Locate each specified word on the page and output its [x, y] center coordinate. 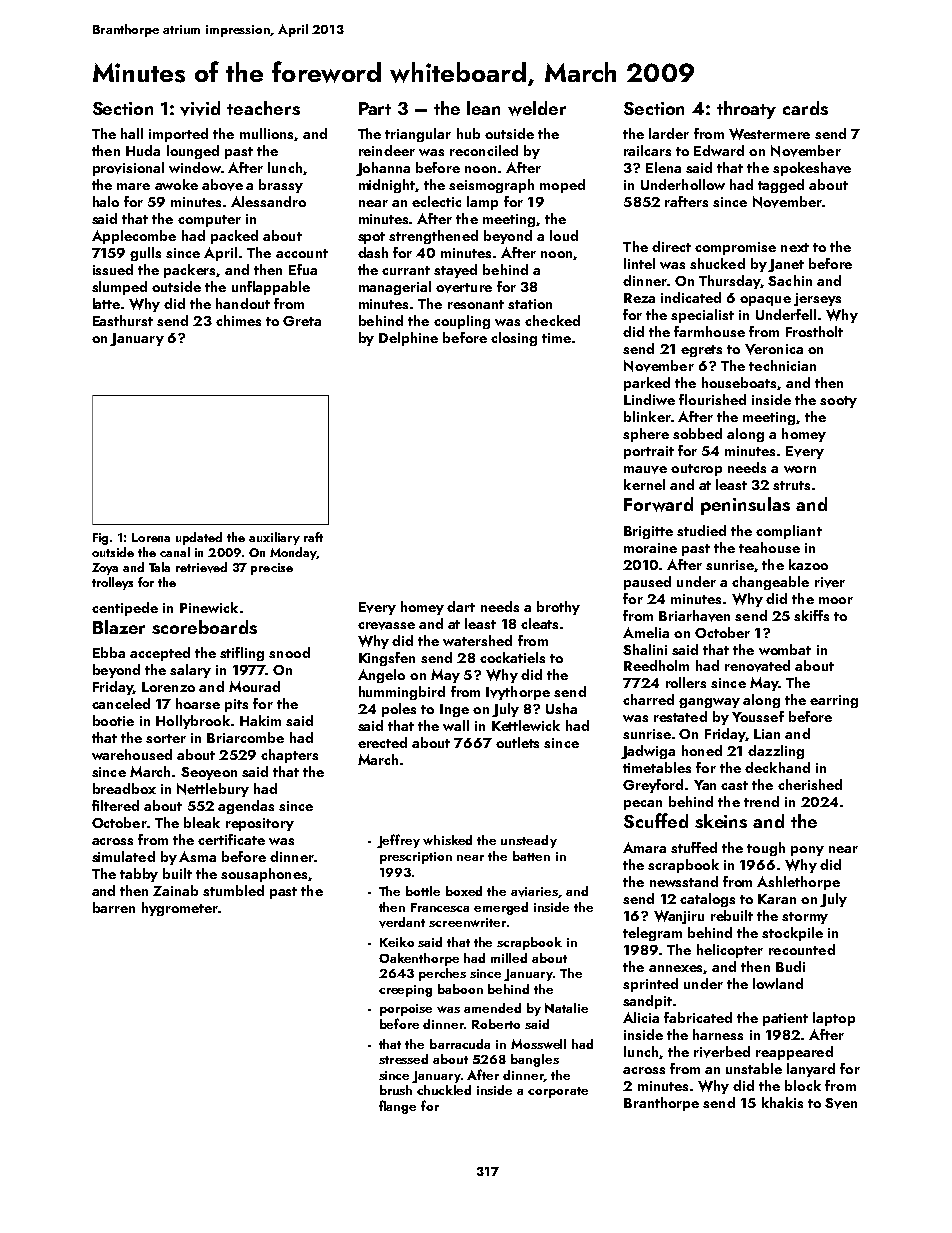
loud [564, 235]
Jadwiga [648, 752]
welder [537, 108]
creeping [405, 991]
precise [272, 569]
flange [397, 1107]
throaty [746, 110]
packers [189, 271]
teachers [263, 108]
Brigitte [648, 532]
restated [680, 716]
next [795, 247]
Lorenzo [168, 687]
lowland [778, 983]
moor [836, 600]
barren [114, 907]
